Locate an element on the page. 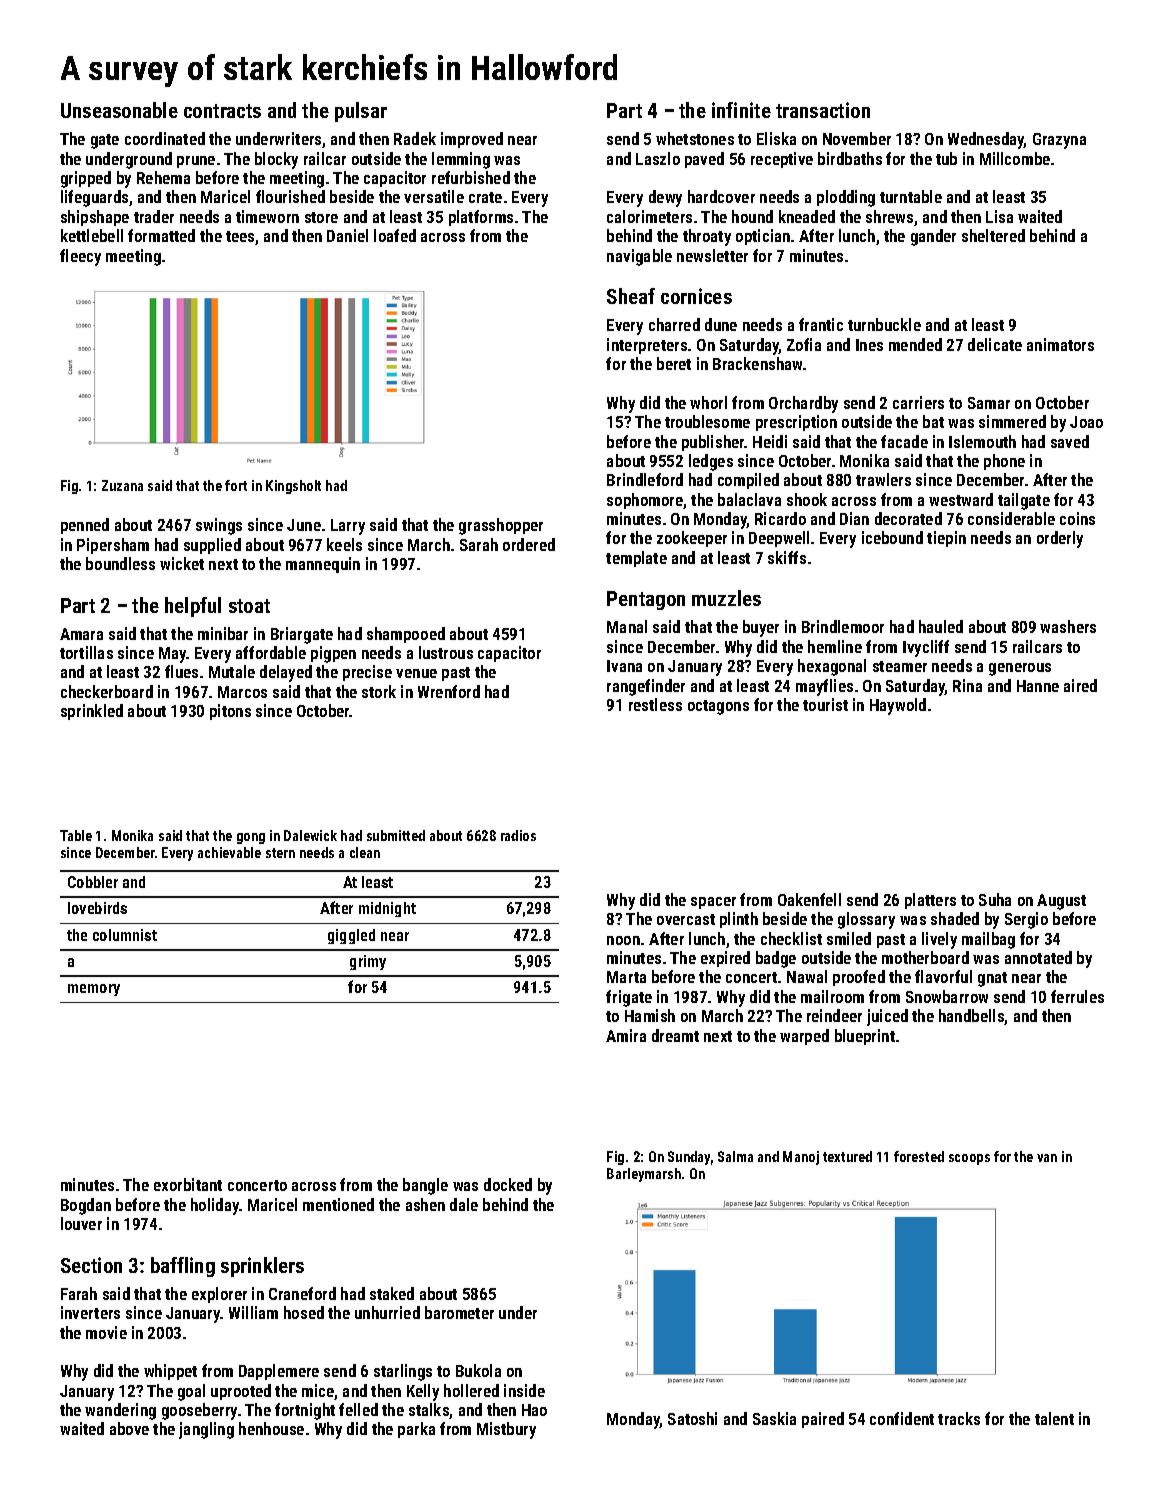 The image size is (1166, 1509). interpreters is located at coordinates (647, 346).
